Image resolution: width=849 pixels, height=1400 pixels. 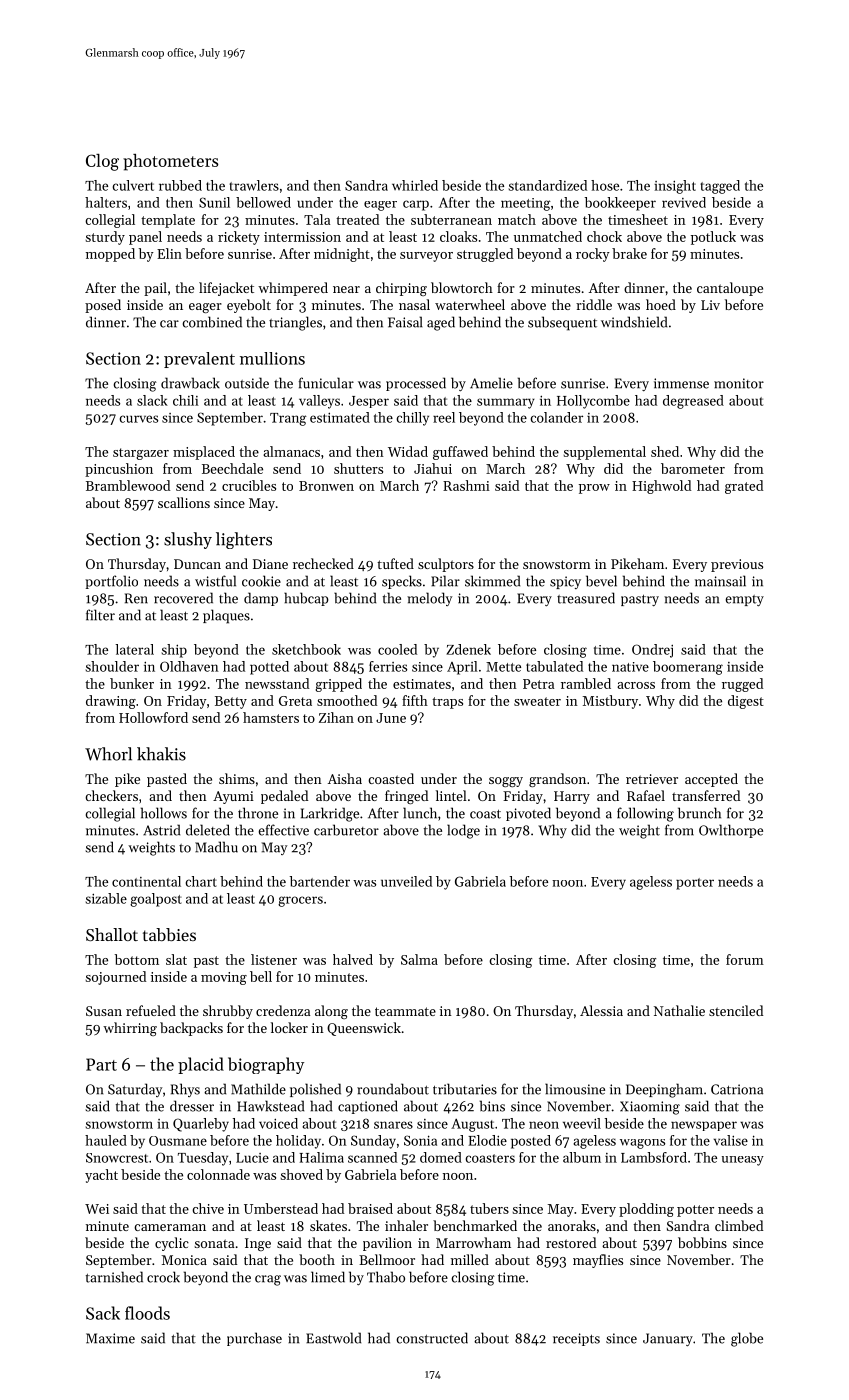 What do you see at coordinates (548, 185) in the page?
I see `standardized` at bounding box center [548, 185].
